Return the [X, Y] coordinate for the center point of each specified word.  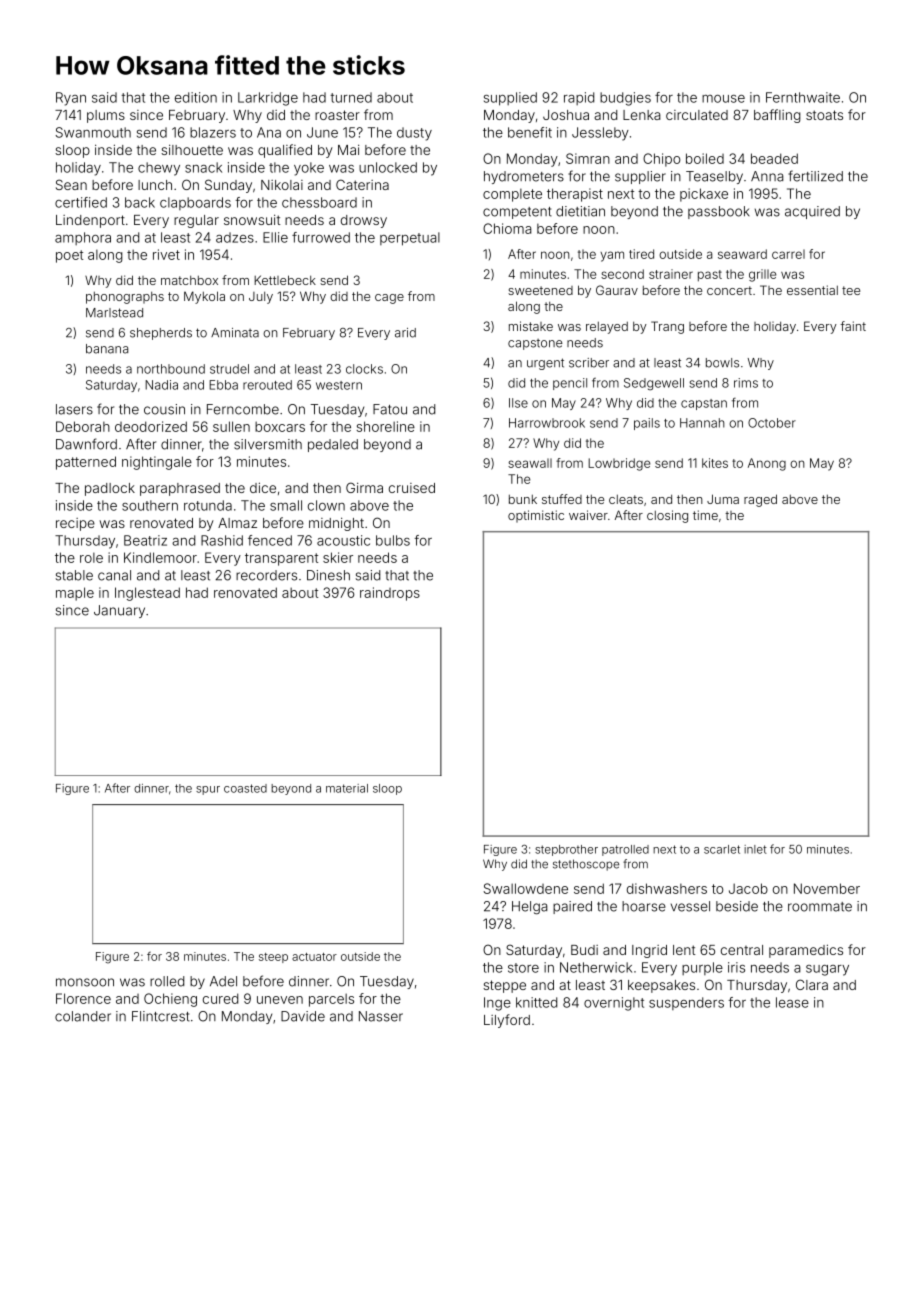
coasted [245, 788]
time [705, 515]
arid [405, 333]
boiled [705, 158]
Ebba [223, 385]
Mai [348, 149]
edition [196, 97]
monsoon [85, 982]
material [347, 788]
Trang [667, 327]
